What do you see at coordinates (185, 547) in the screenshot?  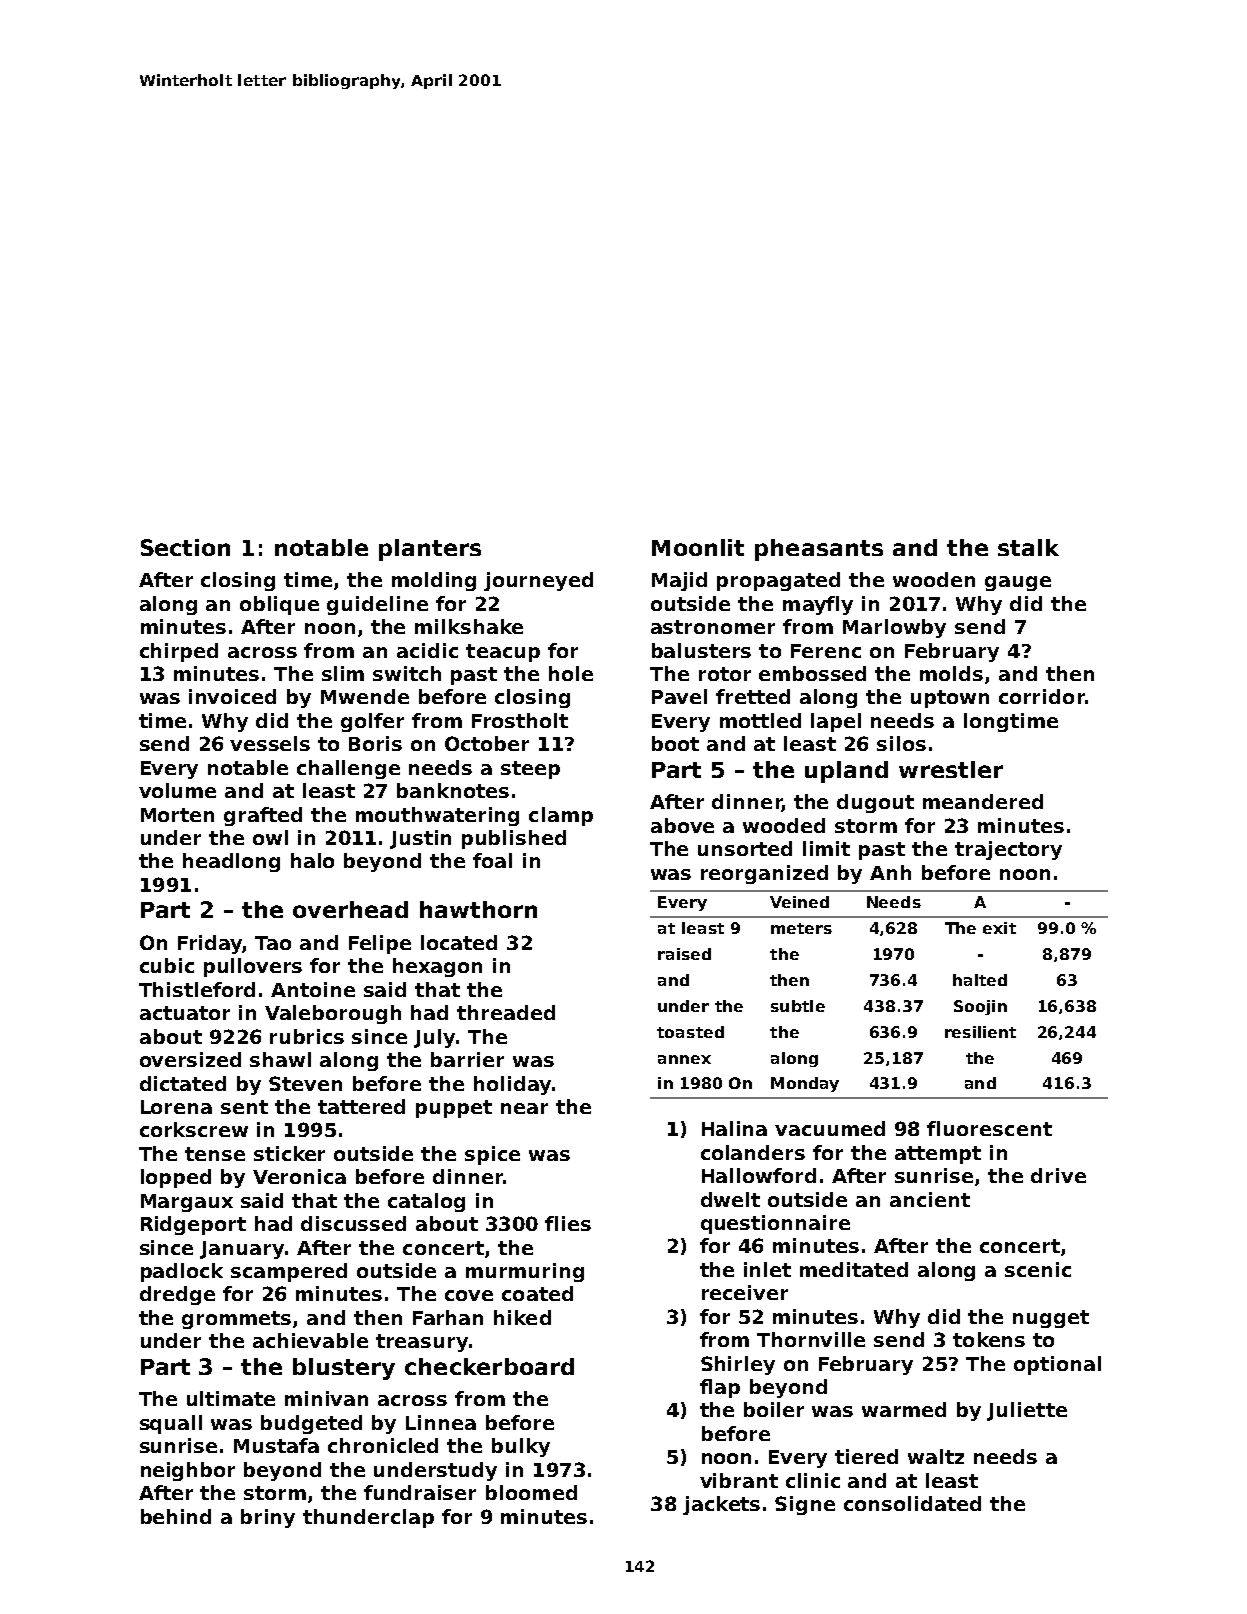 I see `Section` at bounding box center [185, 547].
